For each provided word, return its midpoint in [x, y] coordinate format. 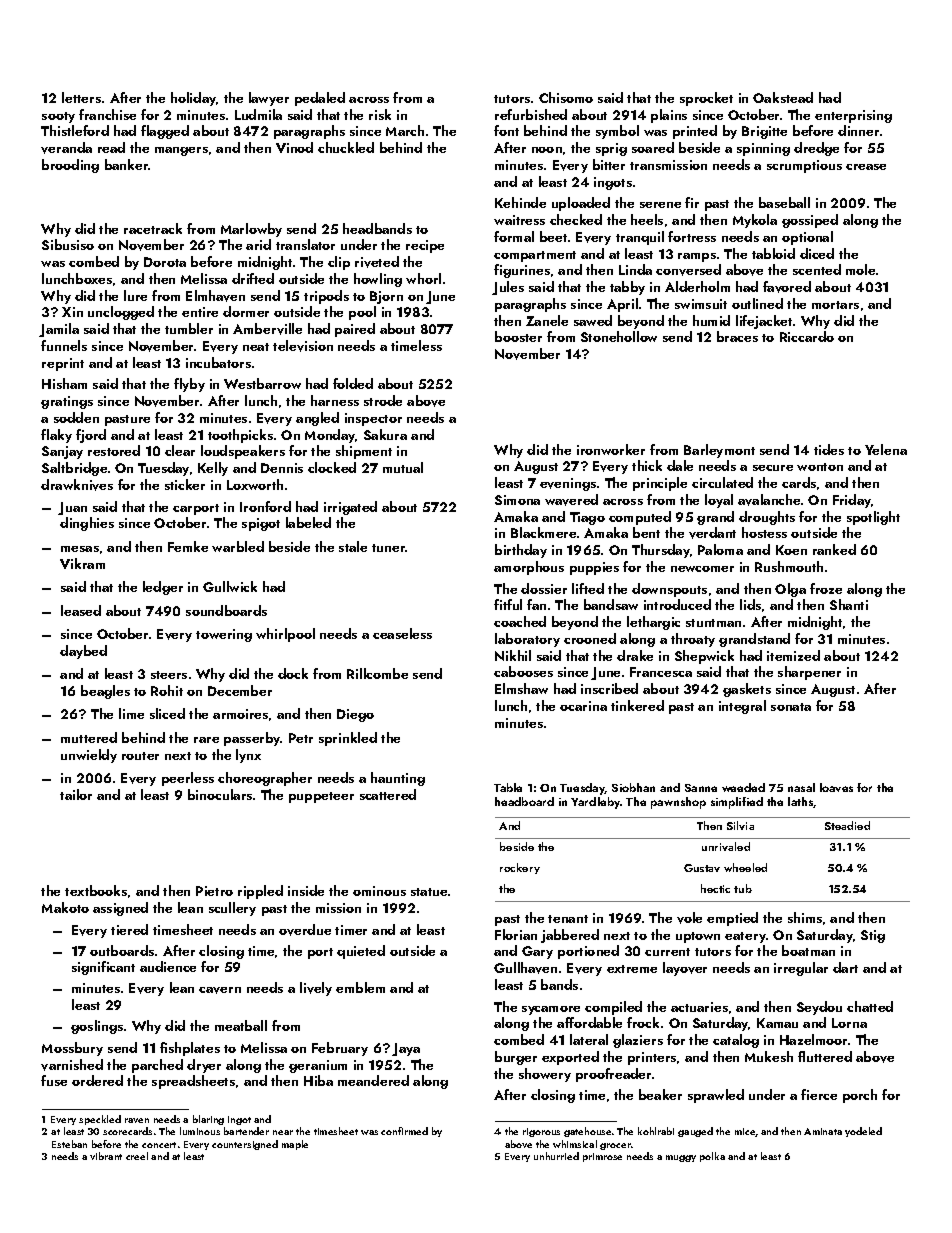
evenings [568, 484]
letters [81, 97]
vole [689, 918]
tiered [129, 929]
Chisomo [566, 97]
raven [137, 1120]
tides [829, 449]
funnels [64, 345]
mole [860, 269]
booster [518, 336]
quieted [361, 952]
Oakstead [783, 97]
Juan [72, 508]
